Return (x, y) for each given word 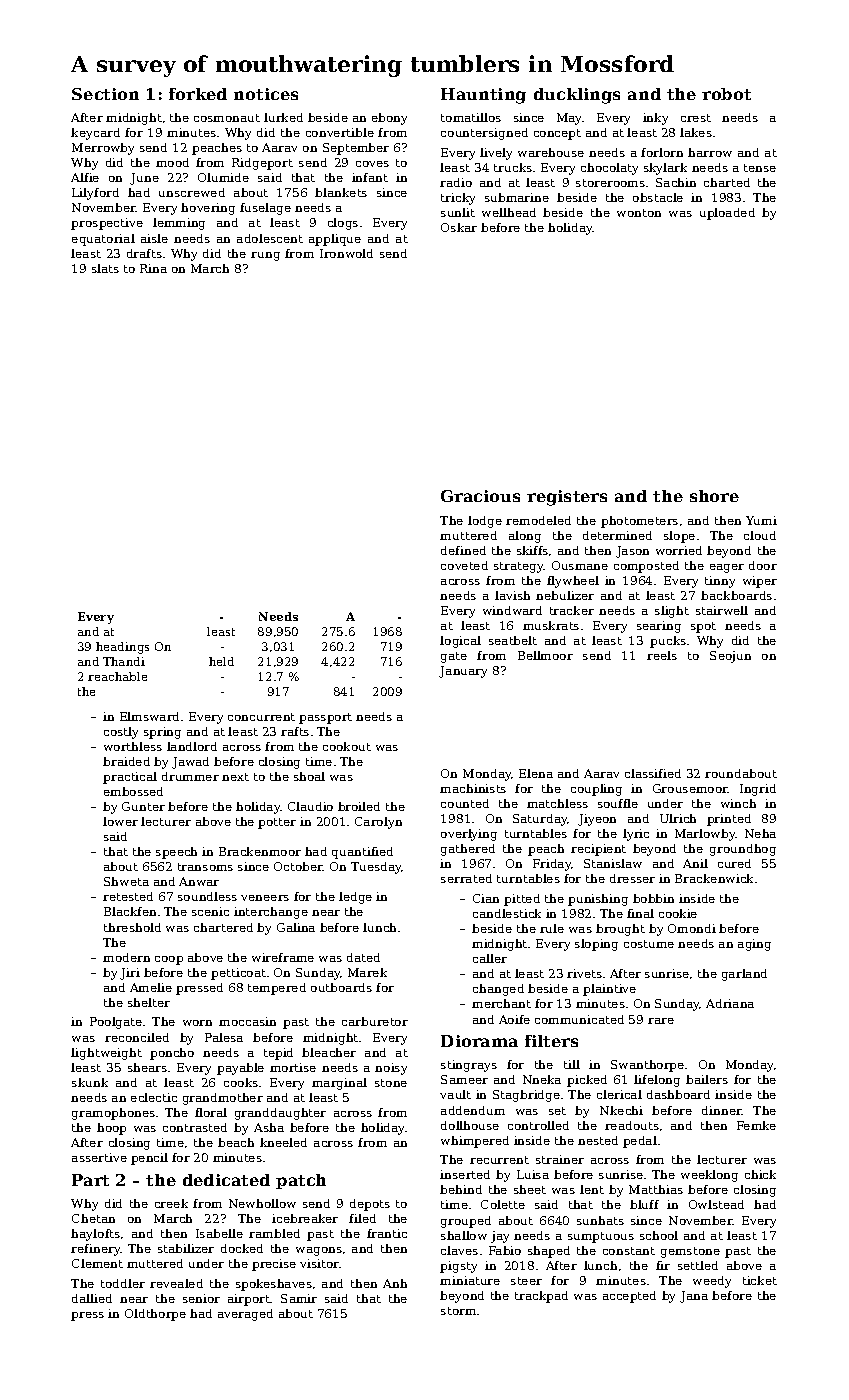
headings (122, 648)
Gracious (480, 496)
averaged (245, 1315)
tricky (458, 199)
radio (456, 182)
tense (760, 168)
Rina (153, 268)
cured (734, 863)
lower (120, 821)
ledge (355, 898)
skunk (90, 1082)
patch (301, 1181)
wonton (639, 213)
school (659, 1235)
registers (567, 498)
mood (172, 162)
